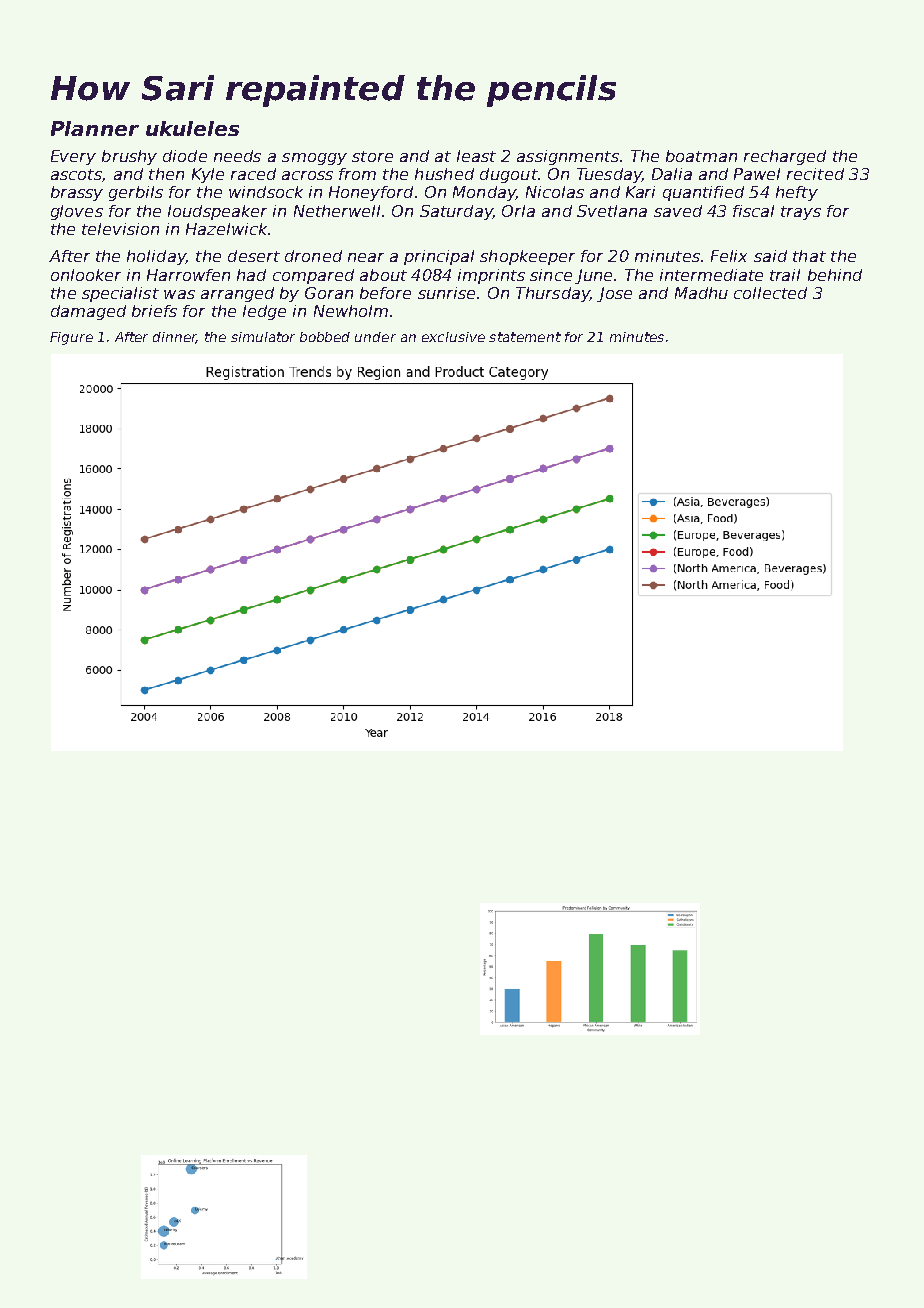  Describe the element at coordinates (835, 275) in the document. I see `behind` at that location.
